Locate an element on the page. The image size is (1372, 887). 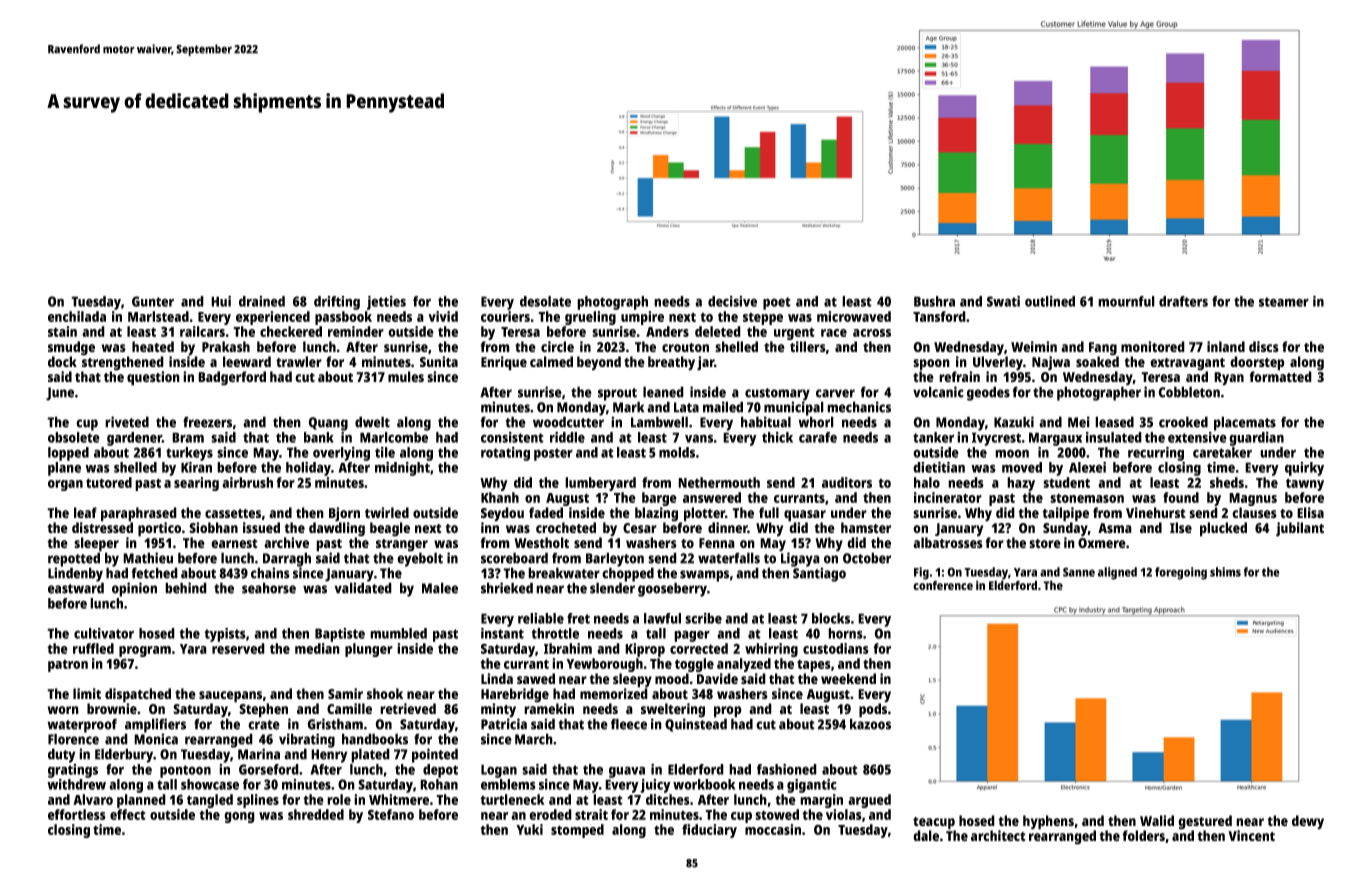
effortless is located at coordinates (77, 814).
